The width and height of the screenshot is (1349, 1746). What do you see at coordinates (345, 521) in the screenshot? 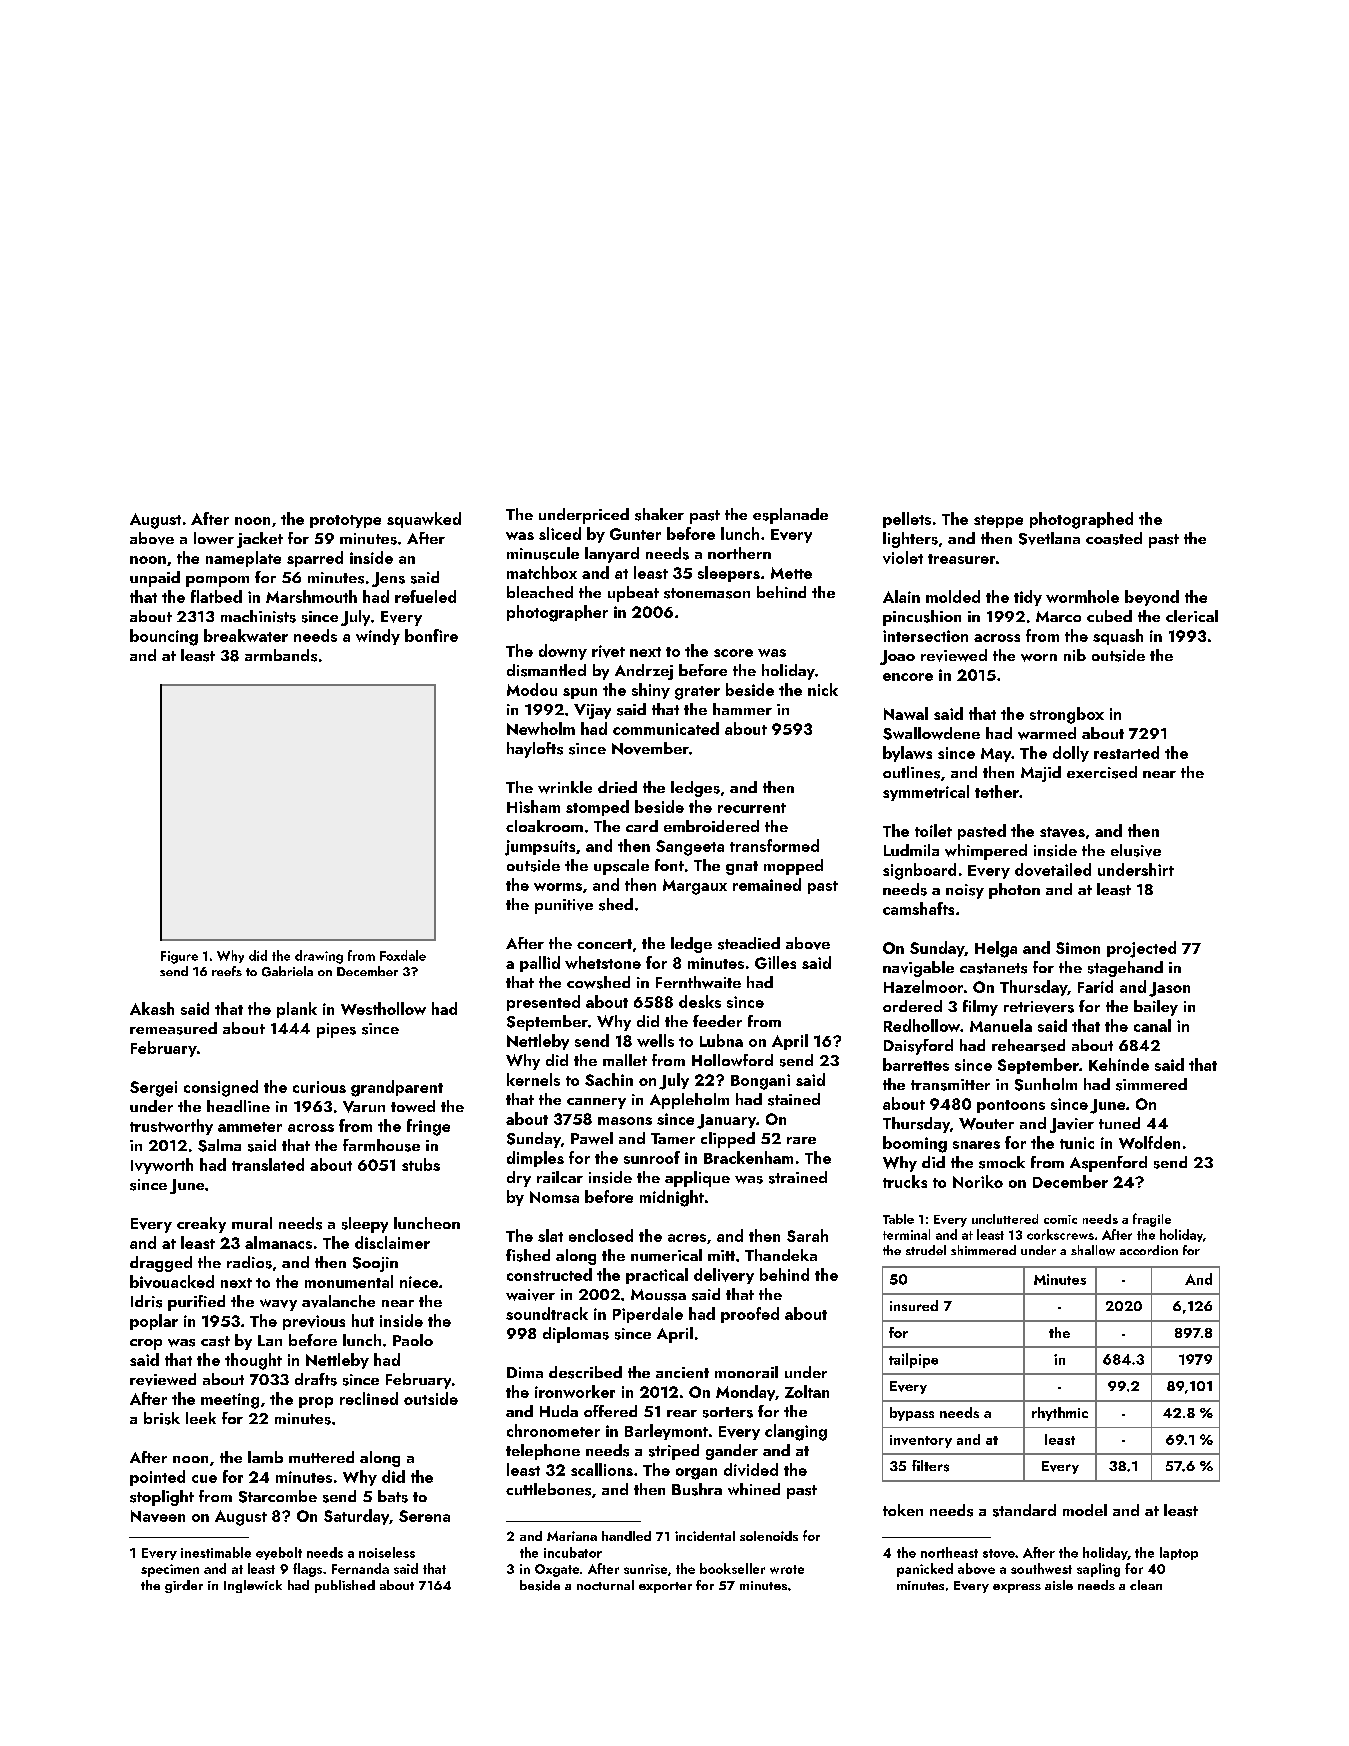
I see `prototype` at bounding box center [345, 521].
